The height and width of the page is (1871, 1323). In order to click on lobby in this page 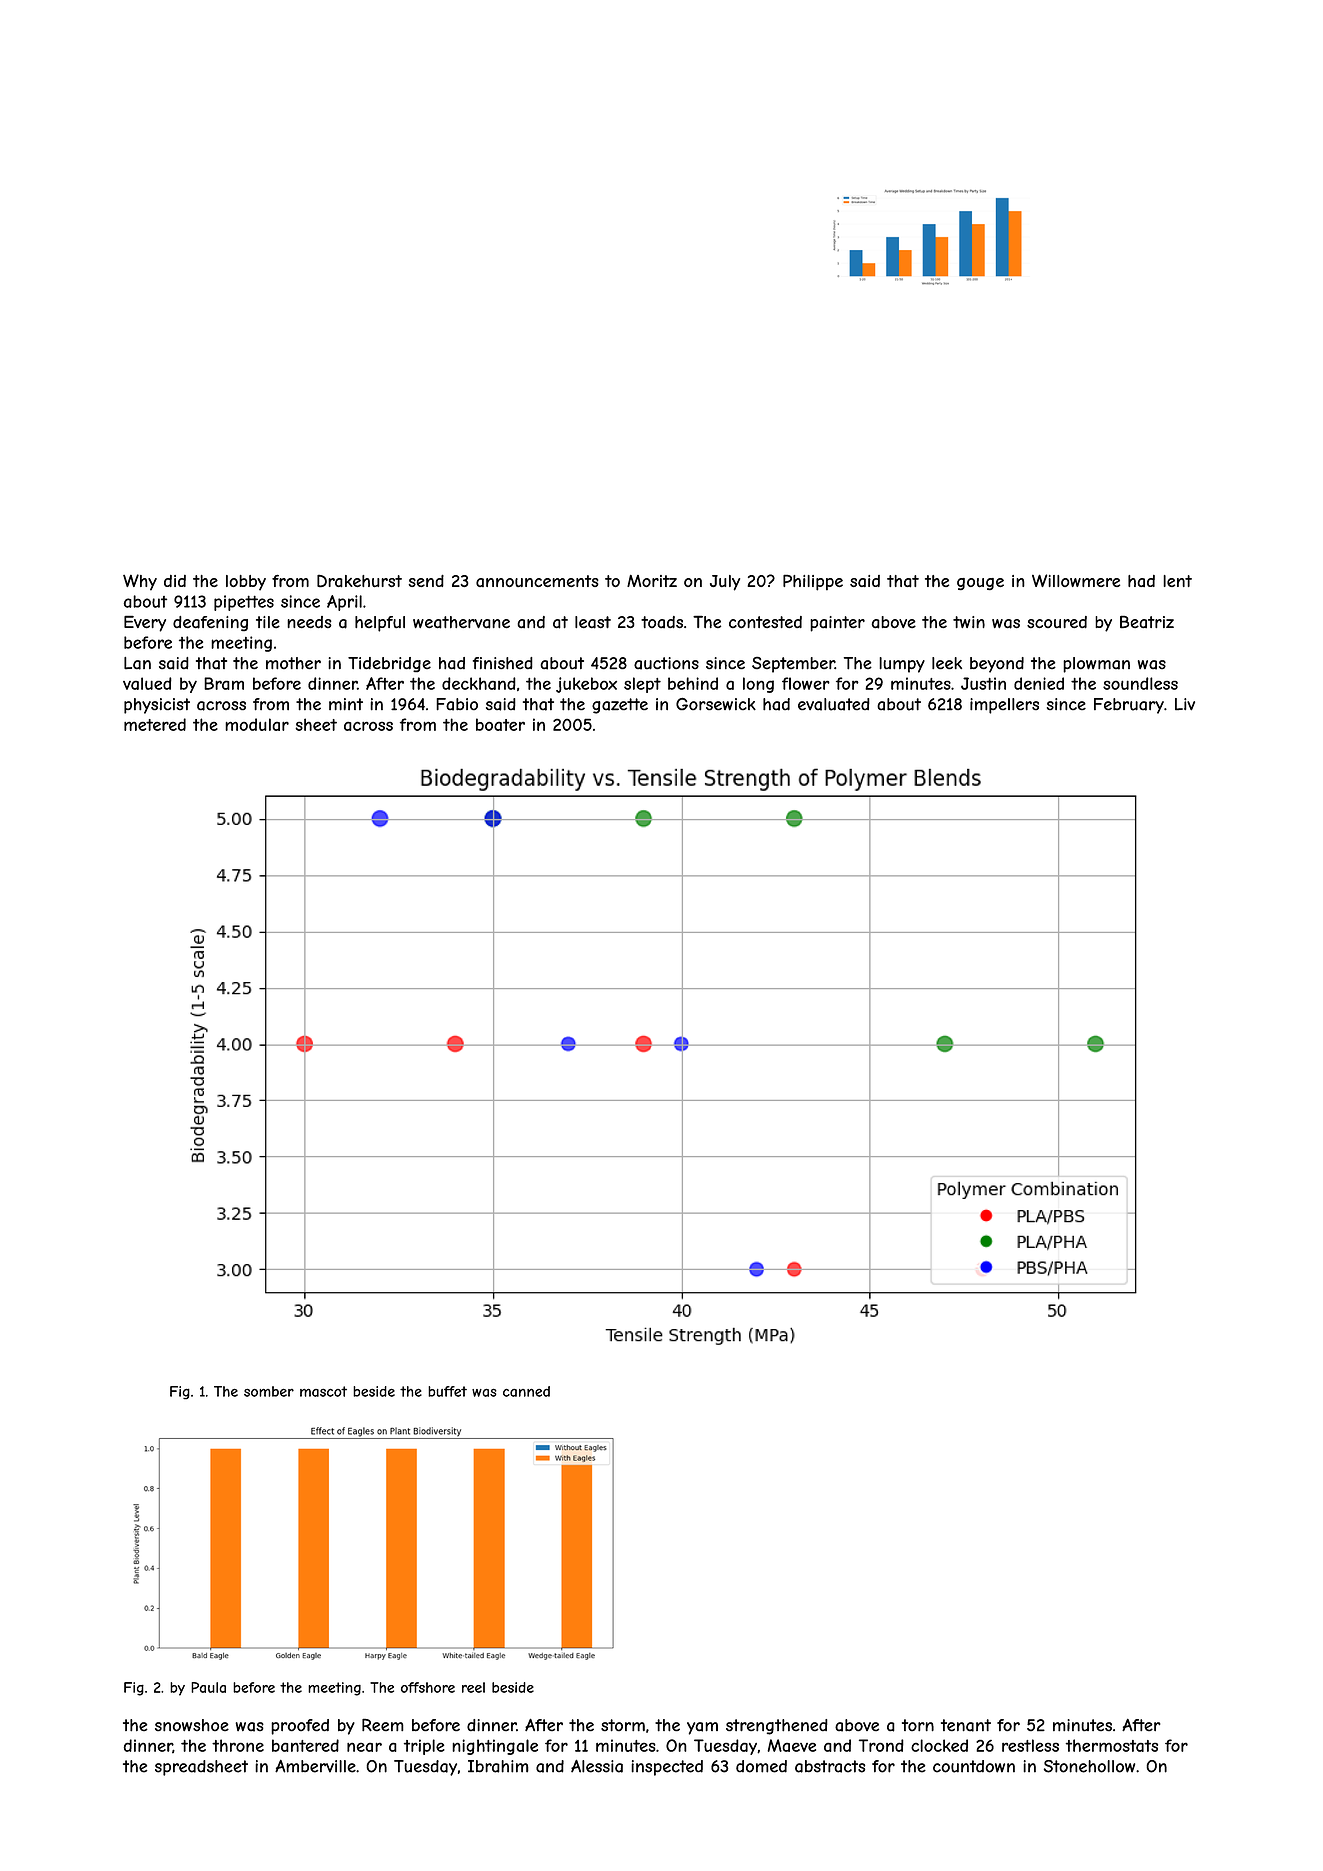, I will do `click(246, 583)`.
